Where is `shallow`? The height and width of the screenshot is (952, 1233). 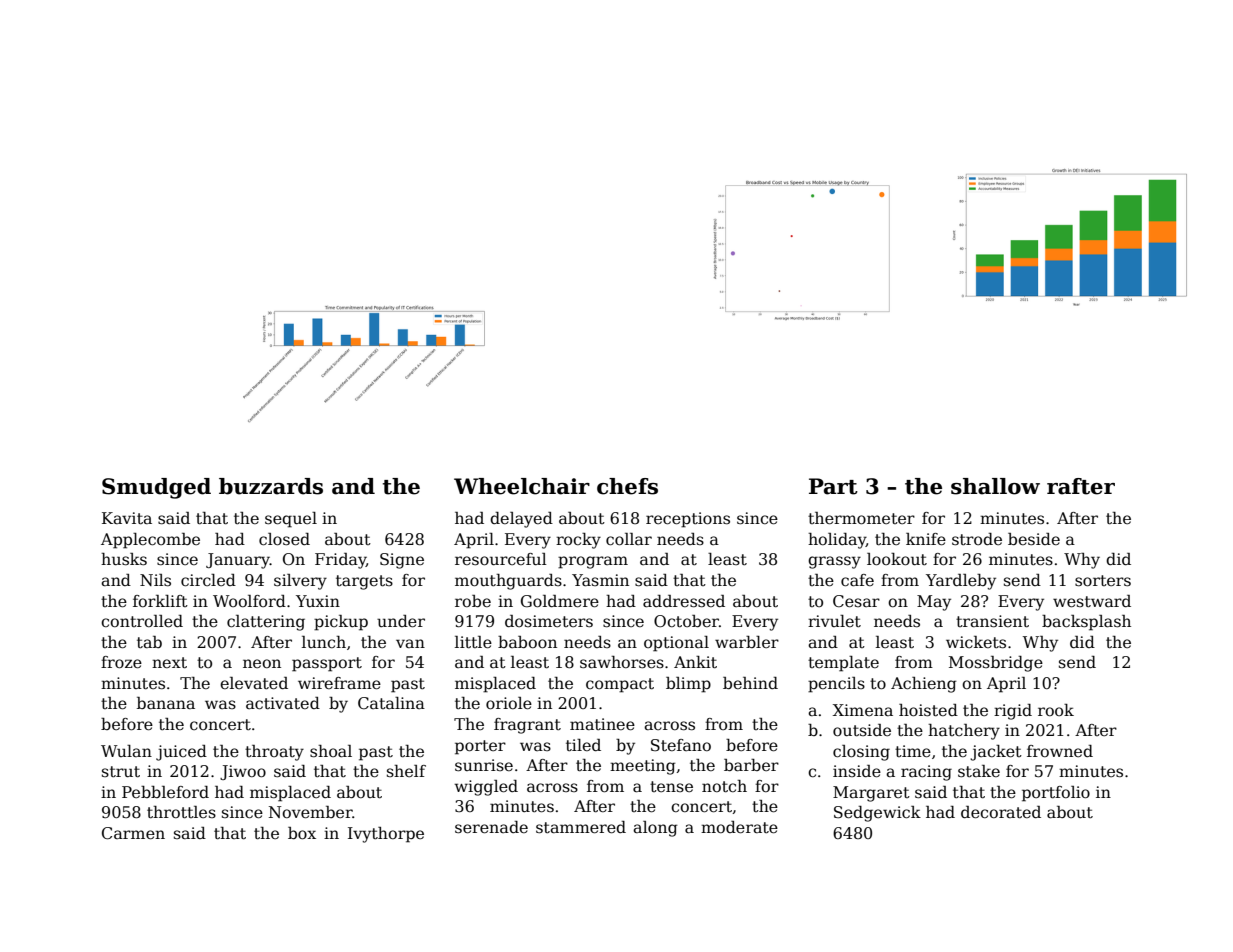
shallow is located at coordinates (995, 486).
